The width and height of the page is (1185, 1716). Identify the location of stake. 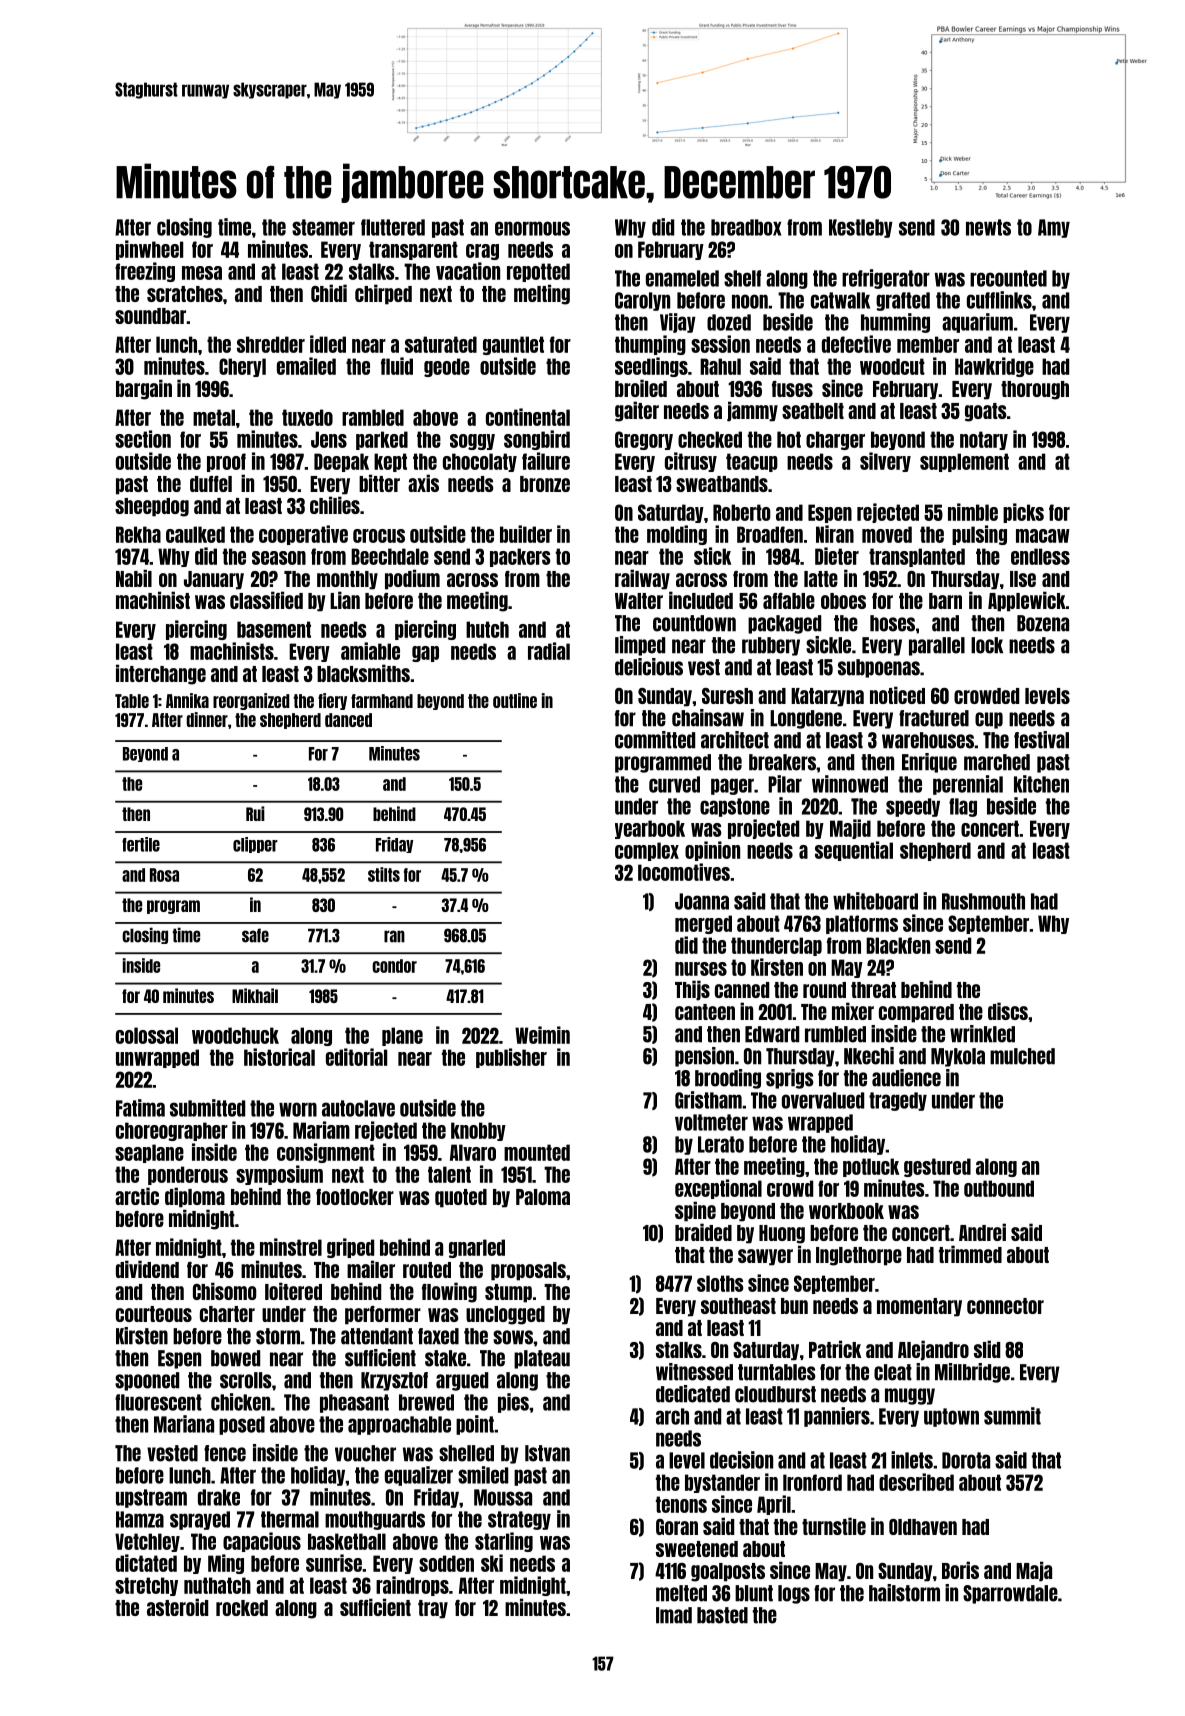
(445, 1358).
